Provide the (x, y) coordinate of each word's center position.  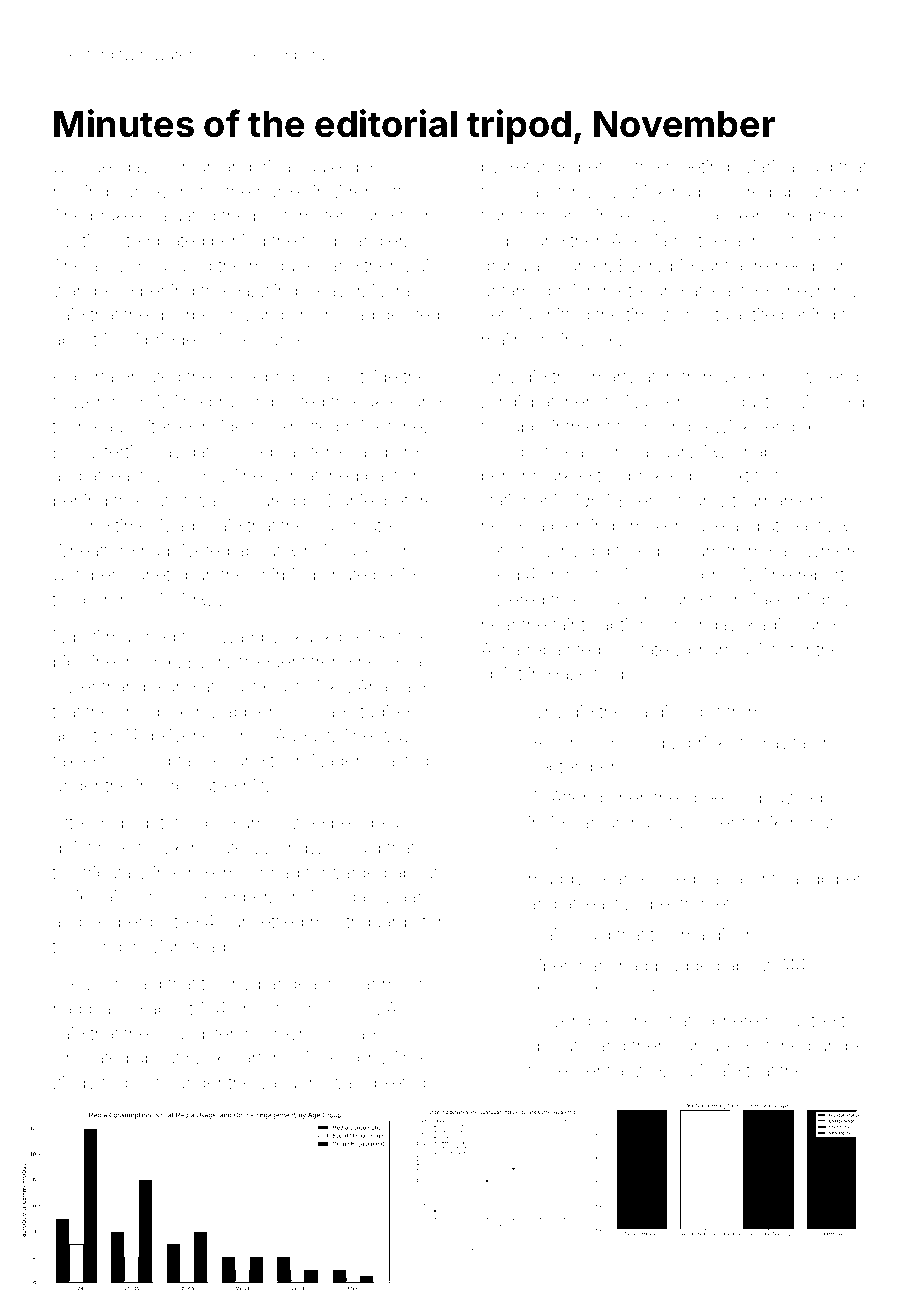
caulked (328, 166)
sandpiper (822, 880)
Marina (768, 166)
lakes (381, 401)
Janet (148, 574)
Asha (500, 649)
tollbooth (135, 1082)
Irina (274, 166)
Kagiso (774, 626)
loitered (162, 426)
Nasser (654, 401)
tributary (115, 874)
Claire (551, 934)
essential (593, 1070)
